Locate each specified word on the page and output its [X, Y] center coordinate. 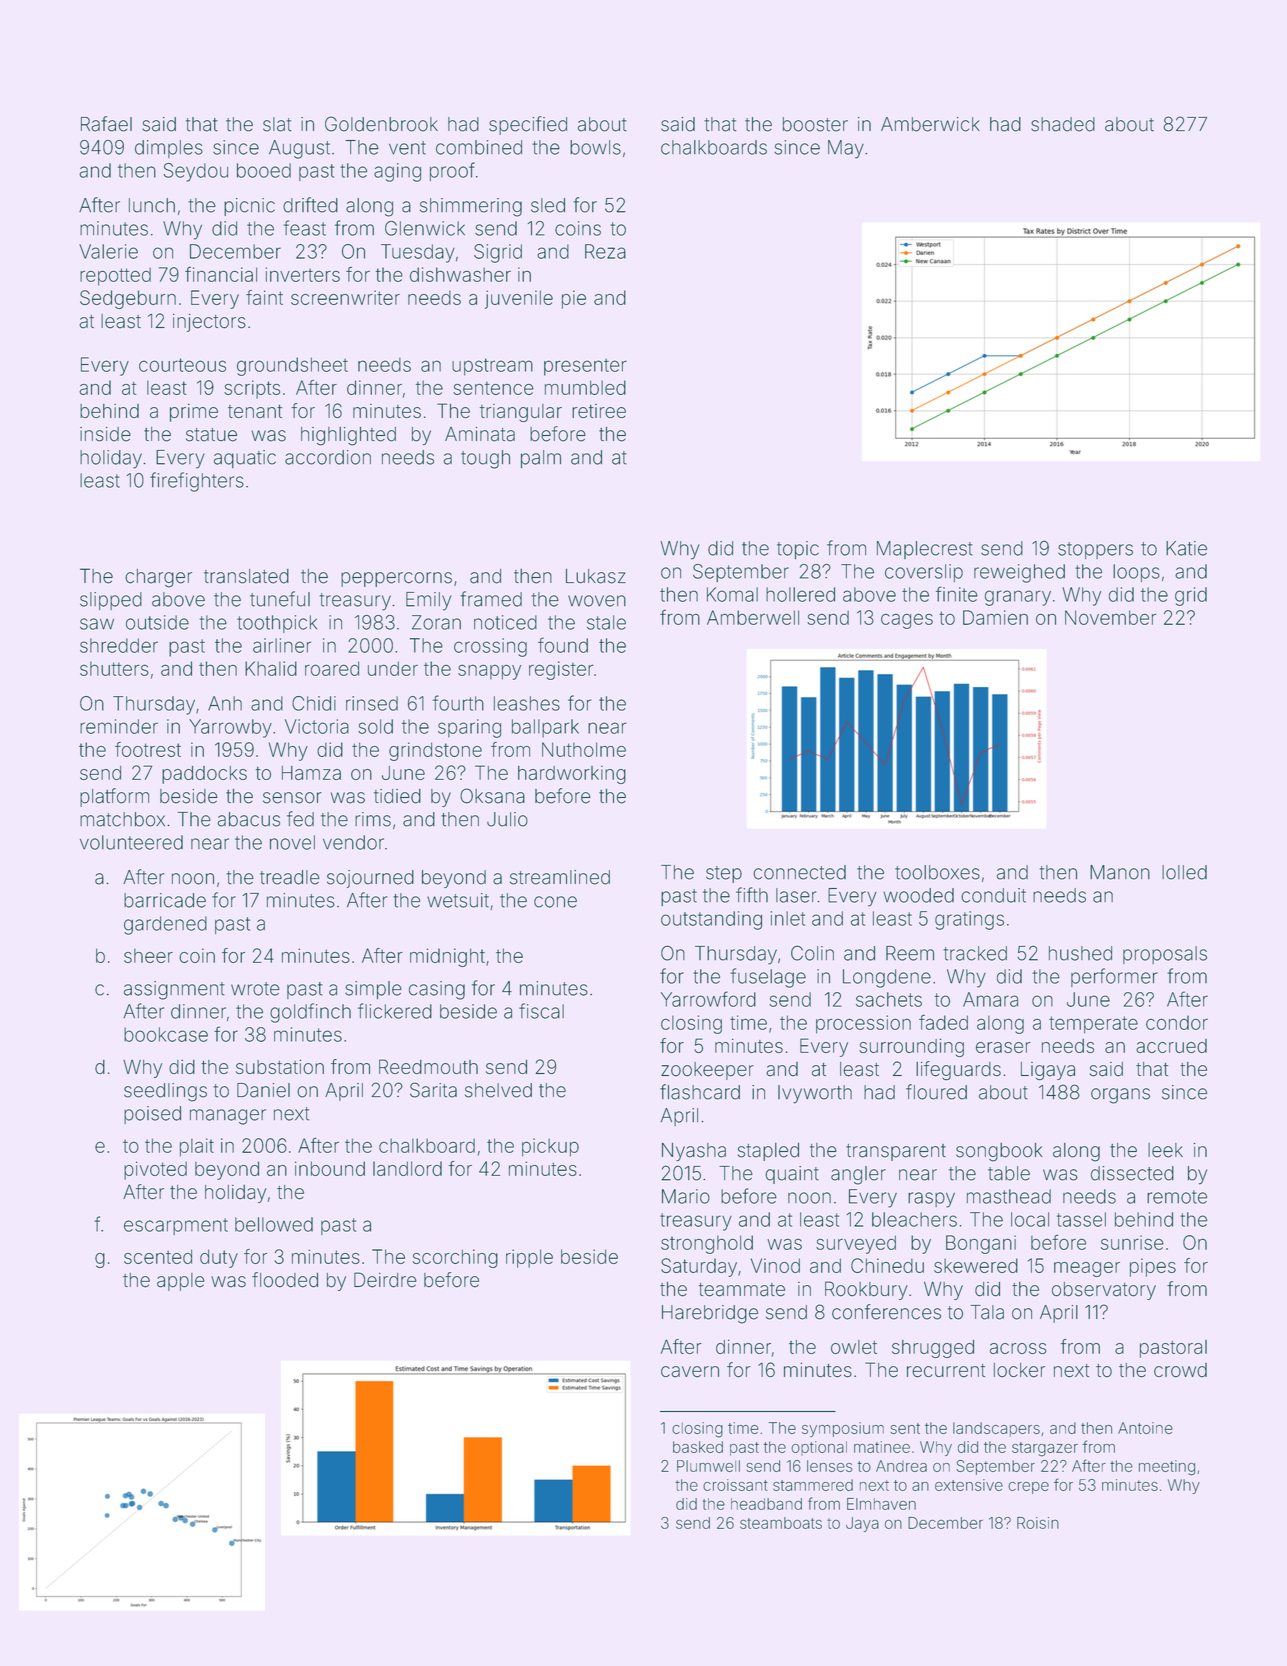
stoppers [1095, 550]
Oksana [492, 796]
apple [180, 1282]
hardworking [572, 775]
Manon [1120, 872]
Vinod [775, 1265]
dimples [169, 149]
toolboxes [937, 872]
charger [158, 578]
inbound [330, 1168]
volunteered [131, 842]
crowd [1180, 1370]
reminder [119, 726]
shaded [1063, 124]
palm [541, 459]
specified [528, 125]
